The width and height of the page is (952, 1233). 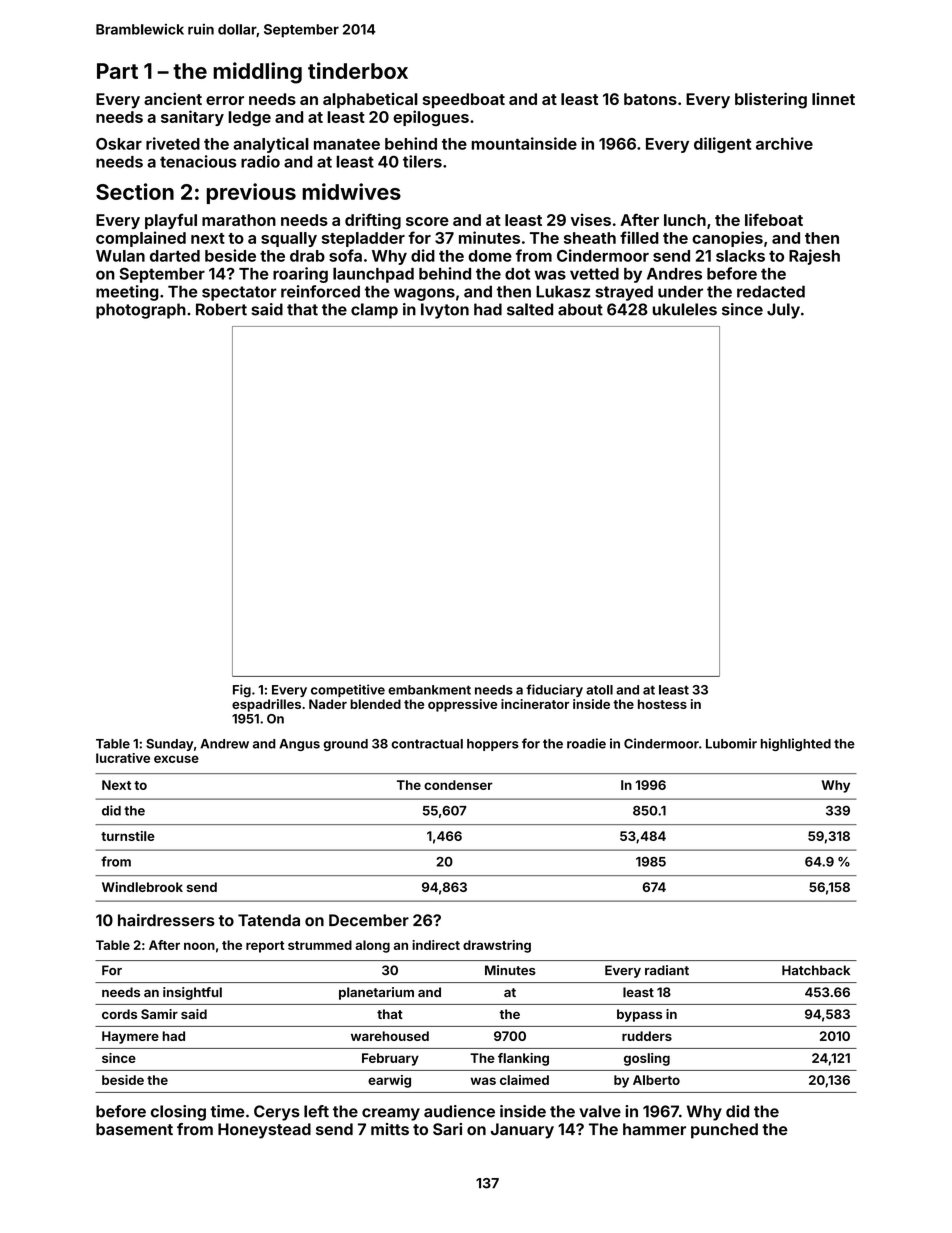 I want to click on July, so click(x=783, y=311).
